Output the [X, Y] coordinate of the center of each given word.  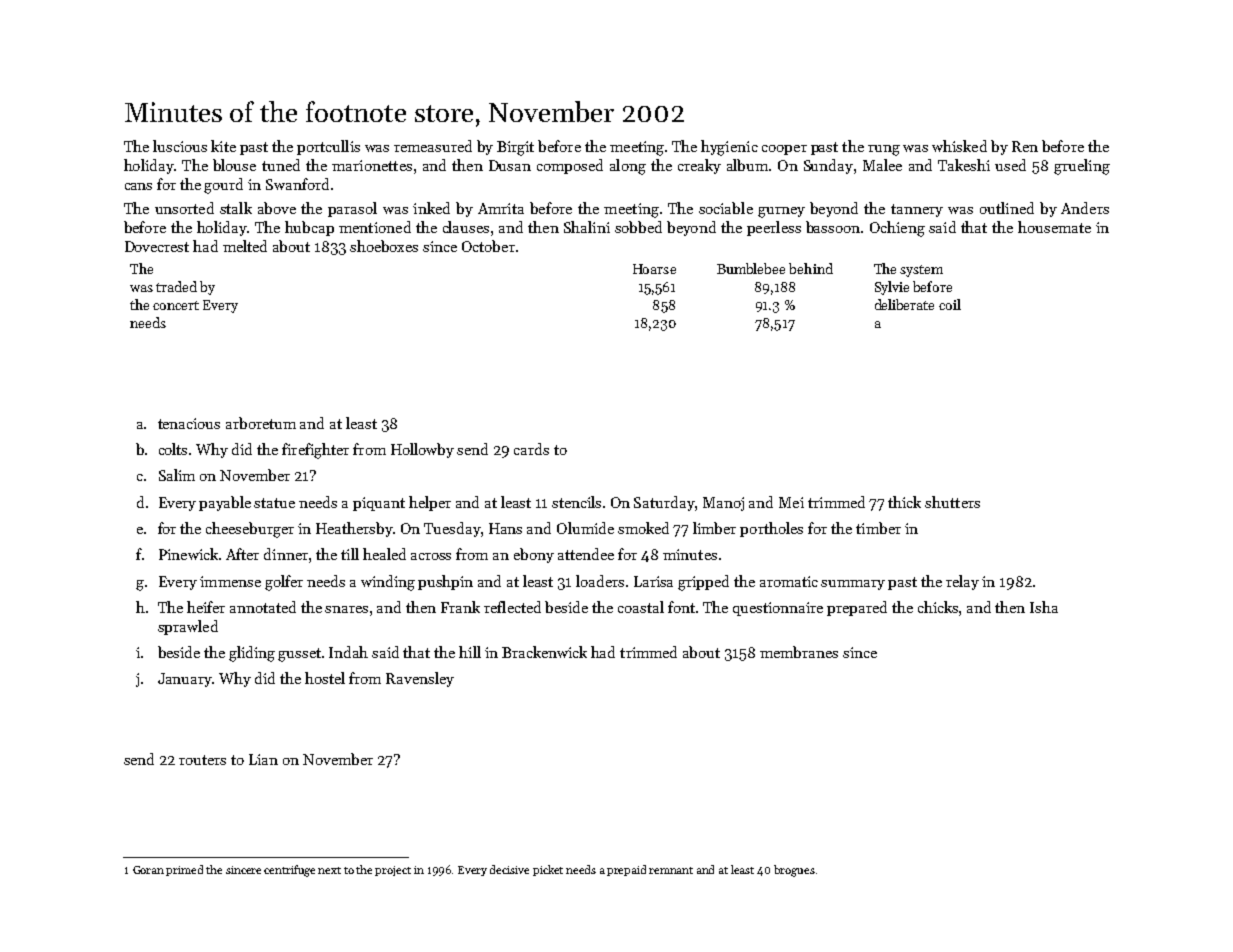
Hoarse [654, 269]
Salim [177, 475]
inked [431, 208]
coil [950, 304]
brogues [794, 871]
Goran [148, 870]
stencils [576, 502]
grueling [1082, 167]
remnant [671, 870]
